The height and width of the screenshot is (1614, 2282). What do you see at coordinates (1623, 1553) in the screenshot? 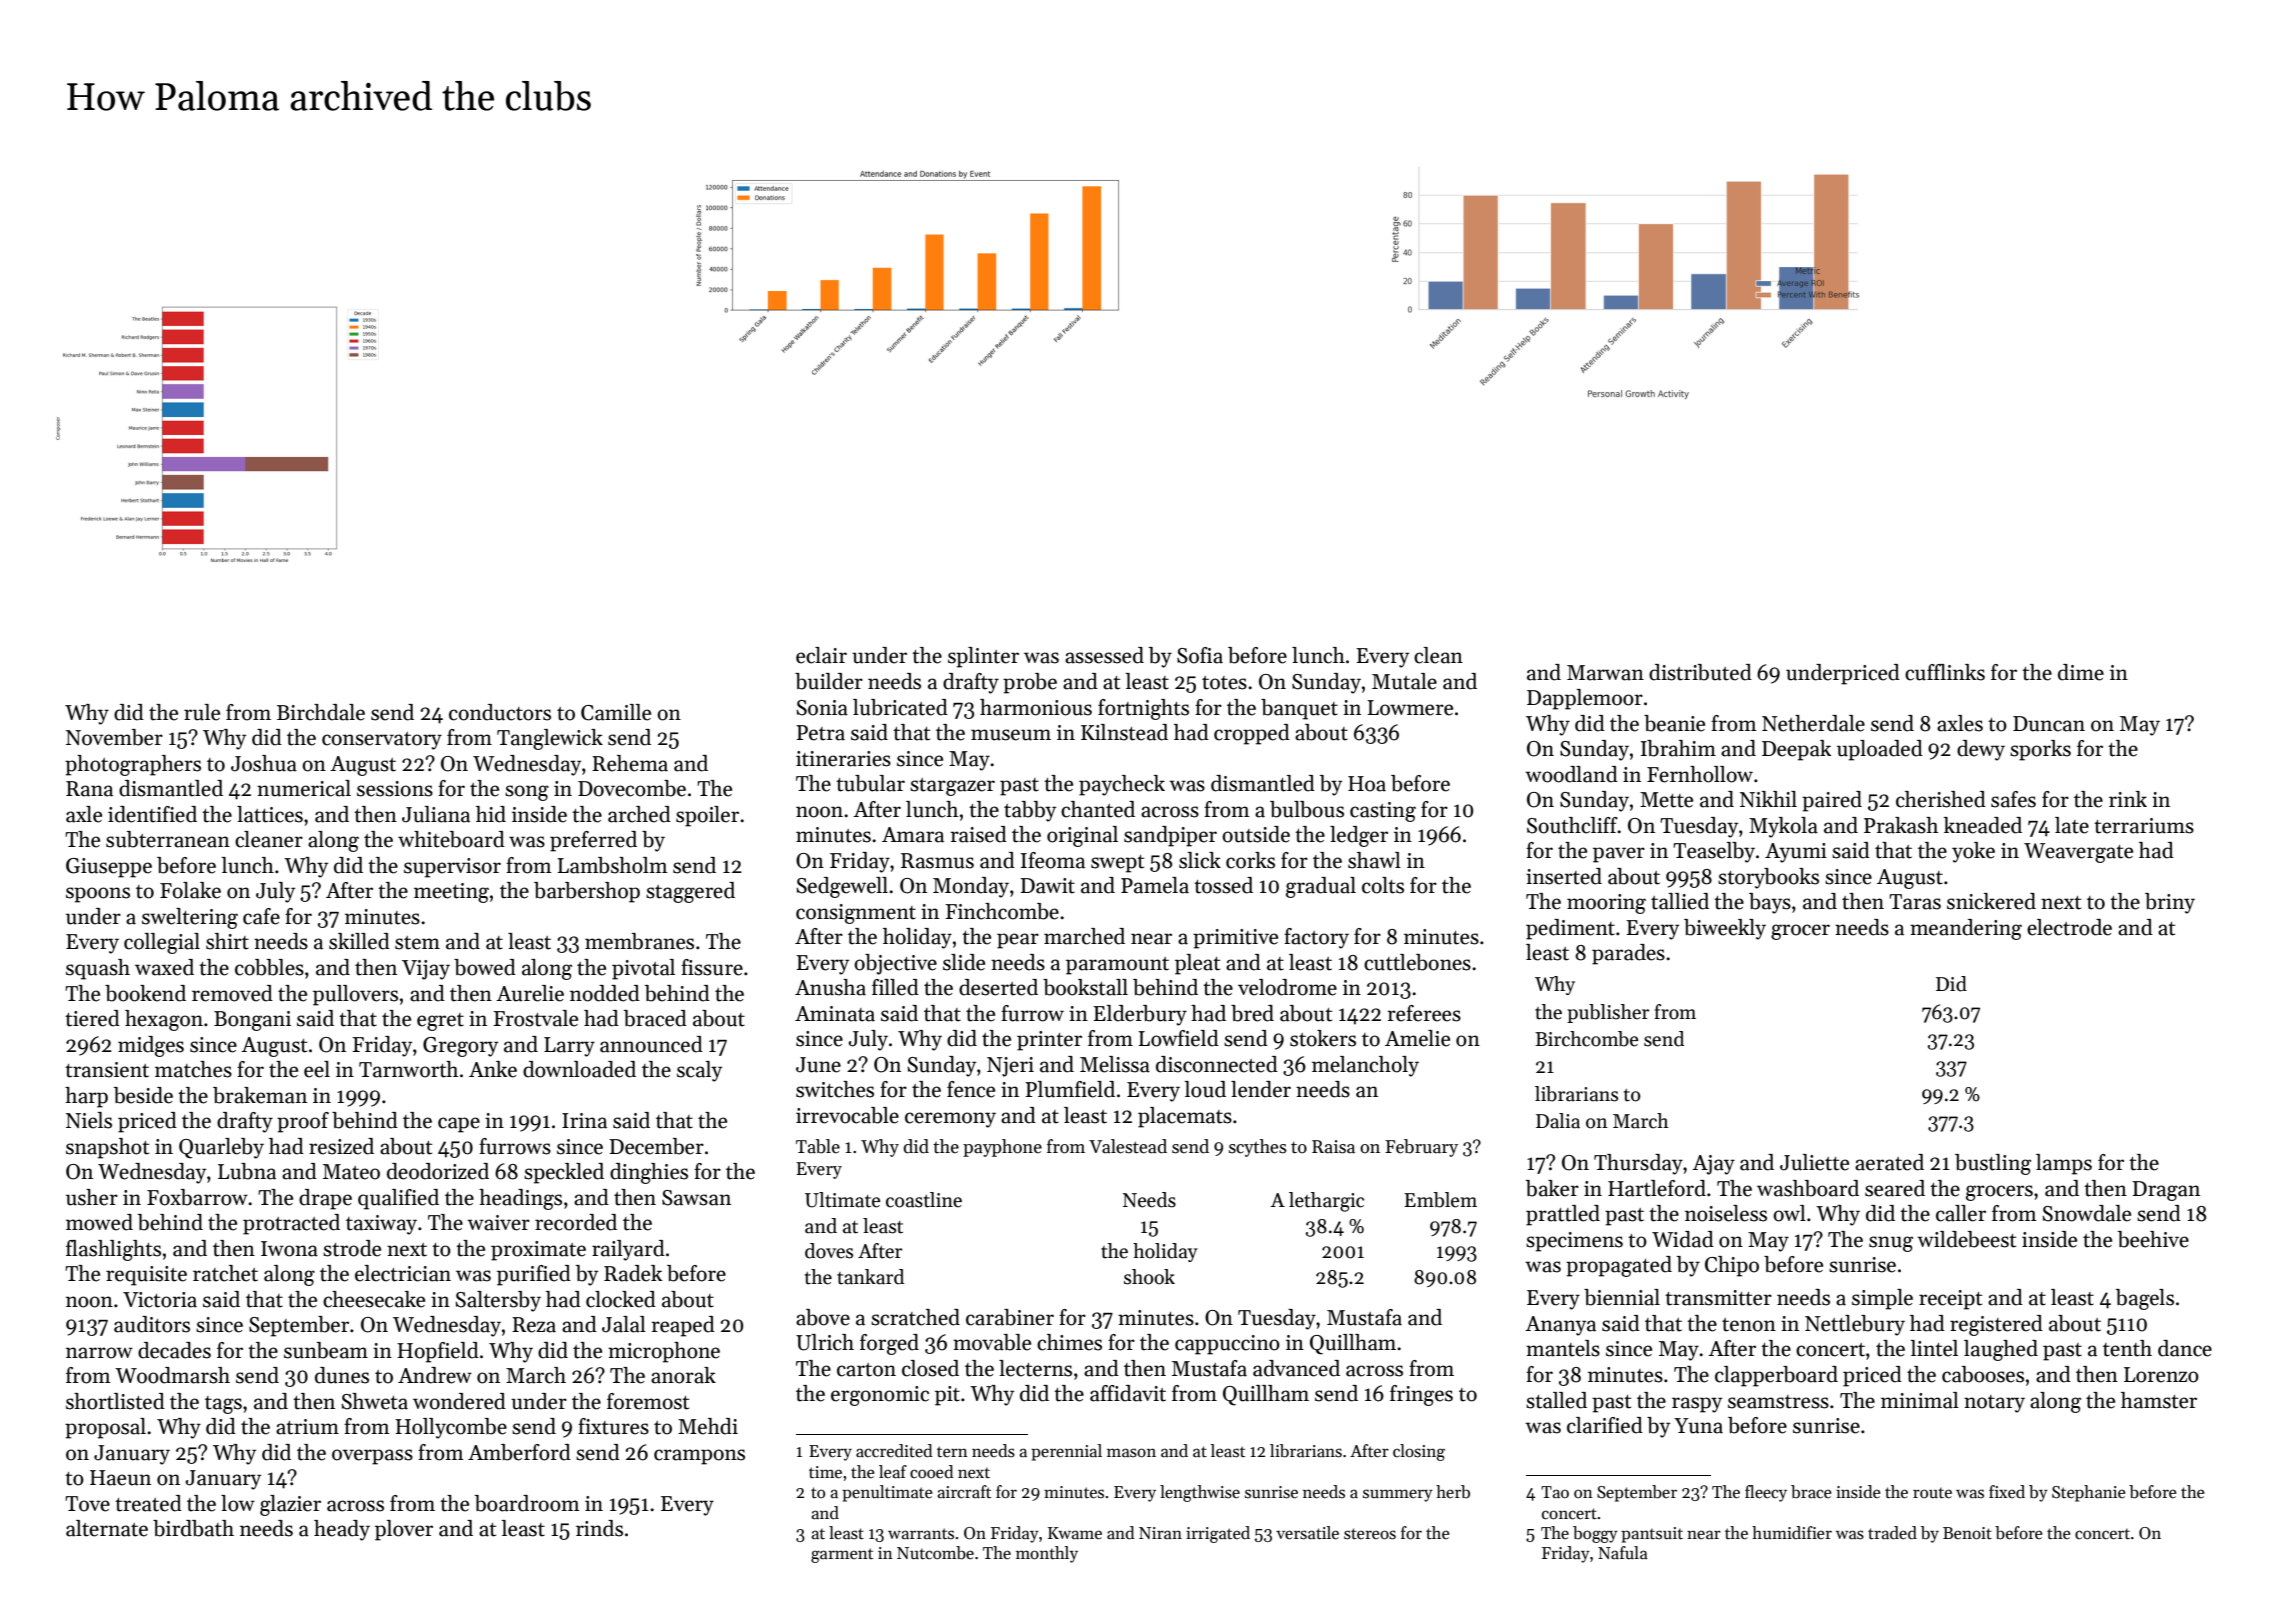
I see `Nafula` at bounding box center [1623, 1553].
